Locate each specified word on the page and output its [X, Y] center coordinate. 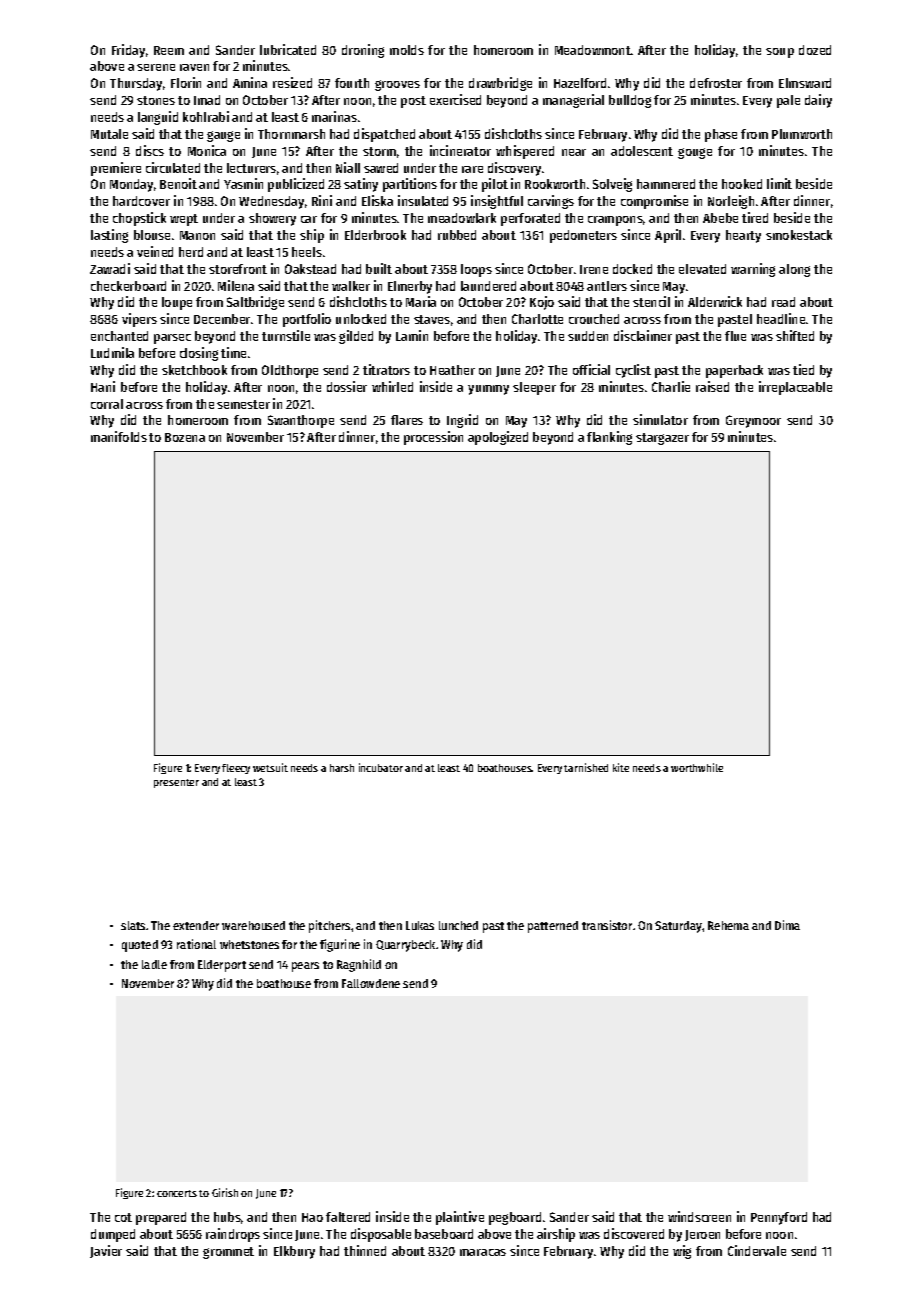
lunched [458, 925]
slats [133, 925]
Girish [225, 1192]
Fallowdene [371, 983]
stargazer [662, 439]
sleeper [534, 388]
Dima [787, 925]
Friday [128, 51]
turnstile [286, 335]
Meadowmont [593, 50]
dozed [815, 50]
